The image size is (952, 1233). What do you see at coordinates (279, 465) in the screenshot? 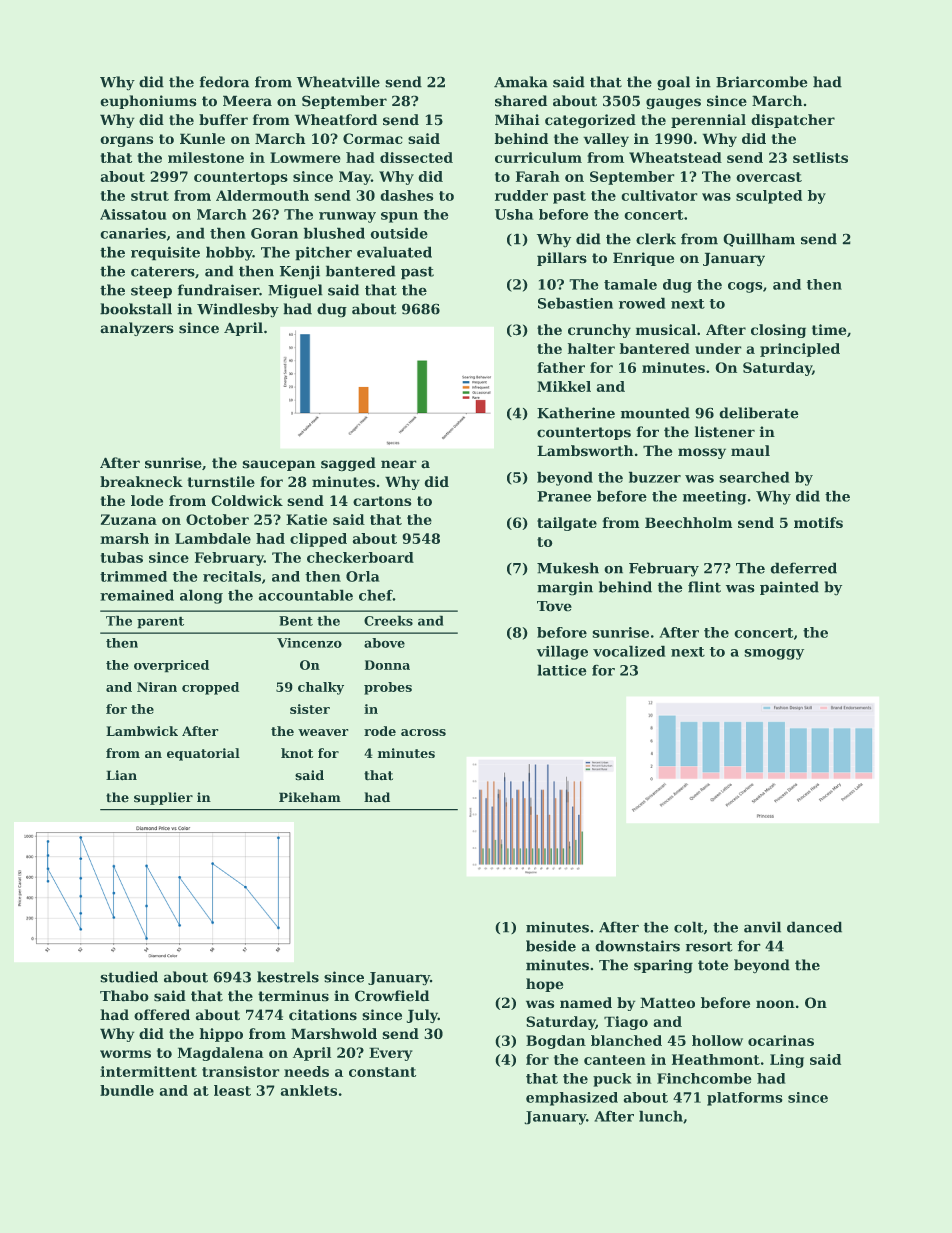
I see `saucepan` at bounding box center [279, 465].
